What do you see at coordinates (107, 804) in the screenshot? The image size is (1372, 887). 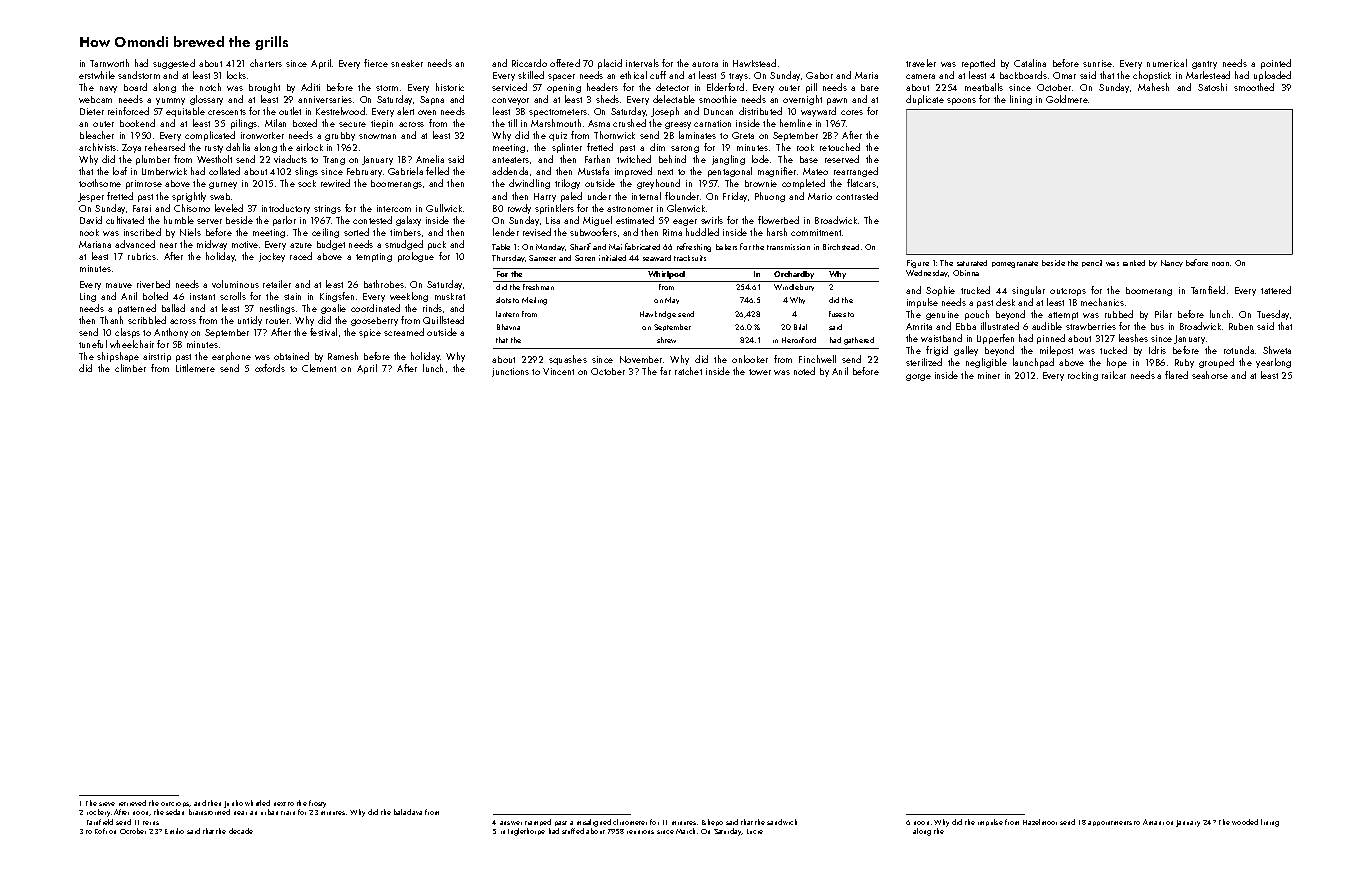 I see `sieve` at bounding box center [107, 804].
